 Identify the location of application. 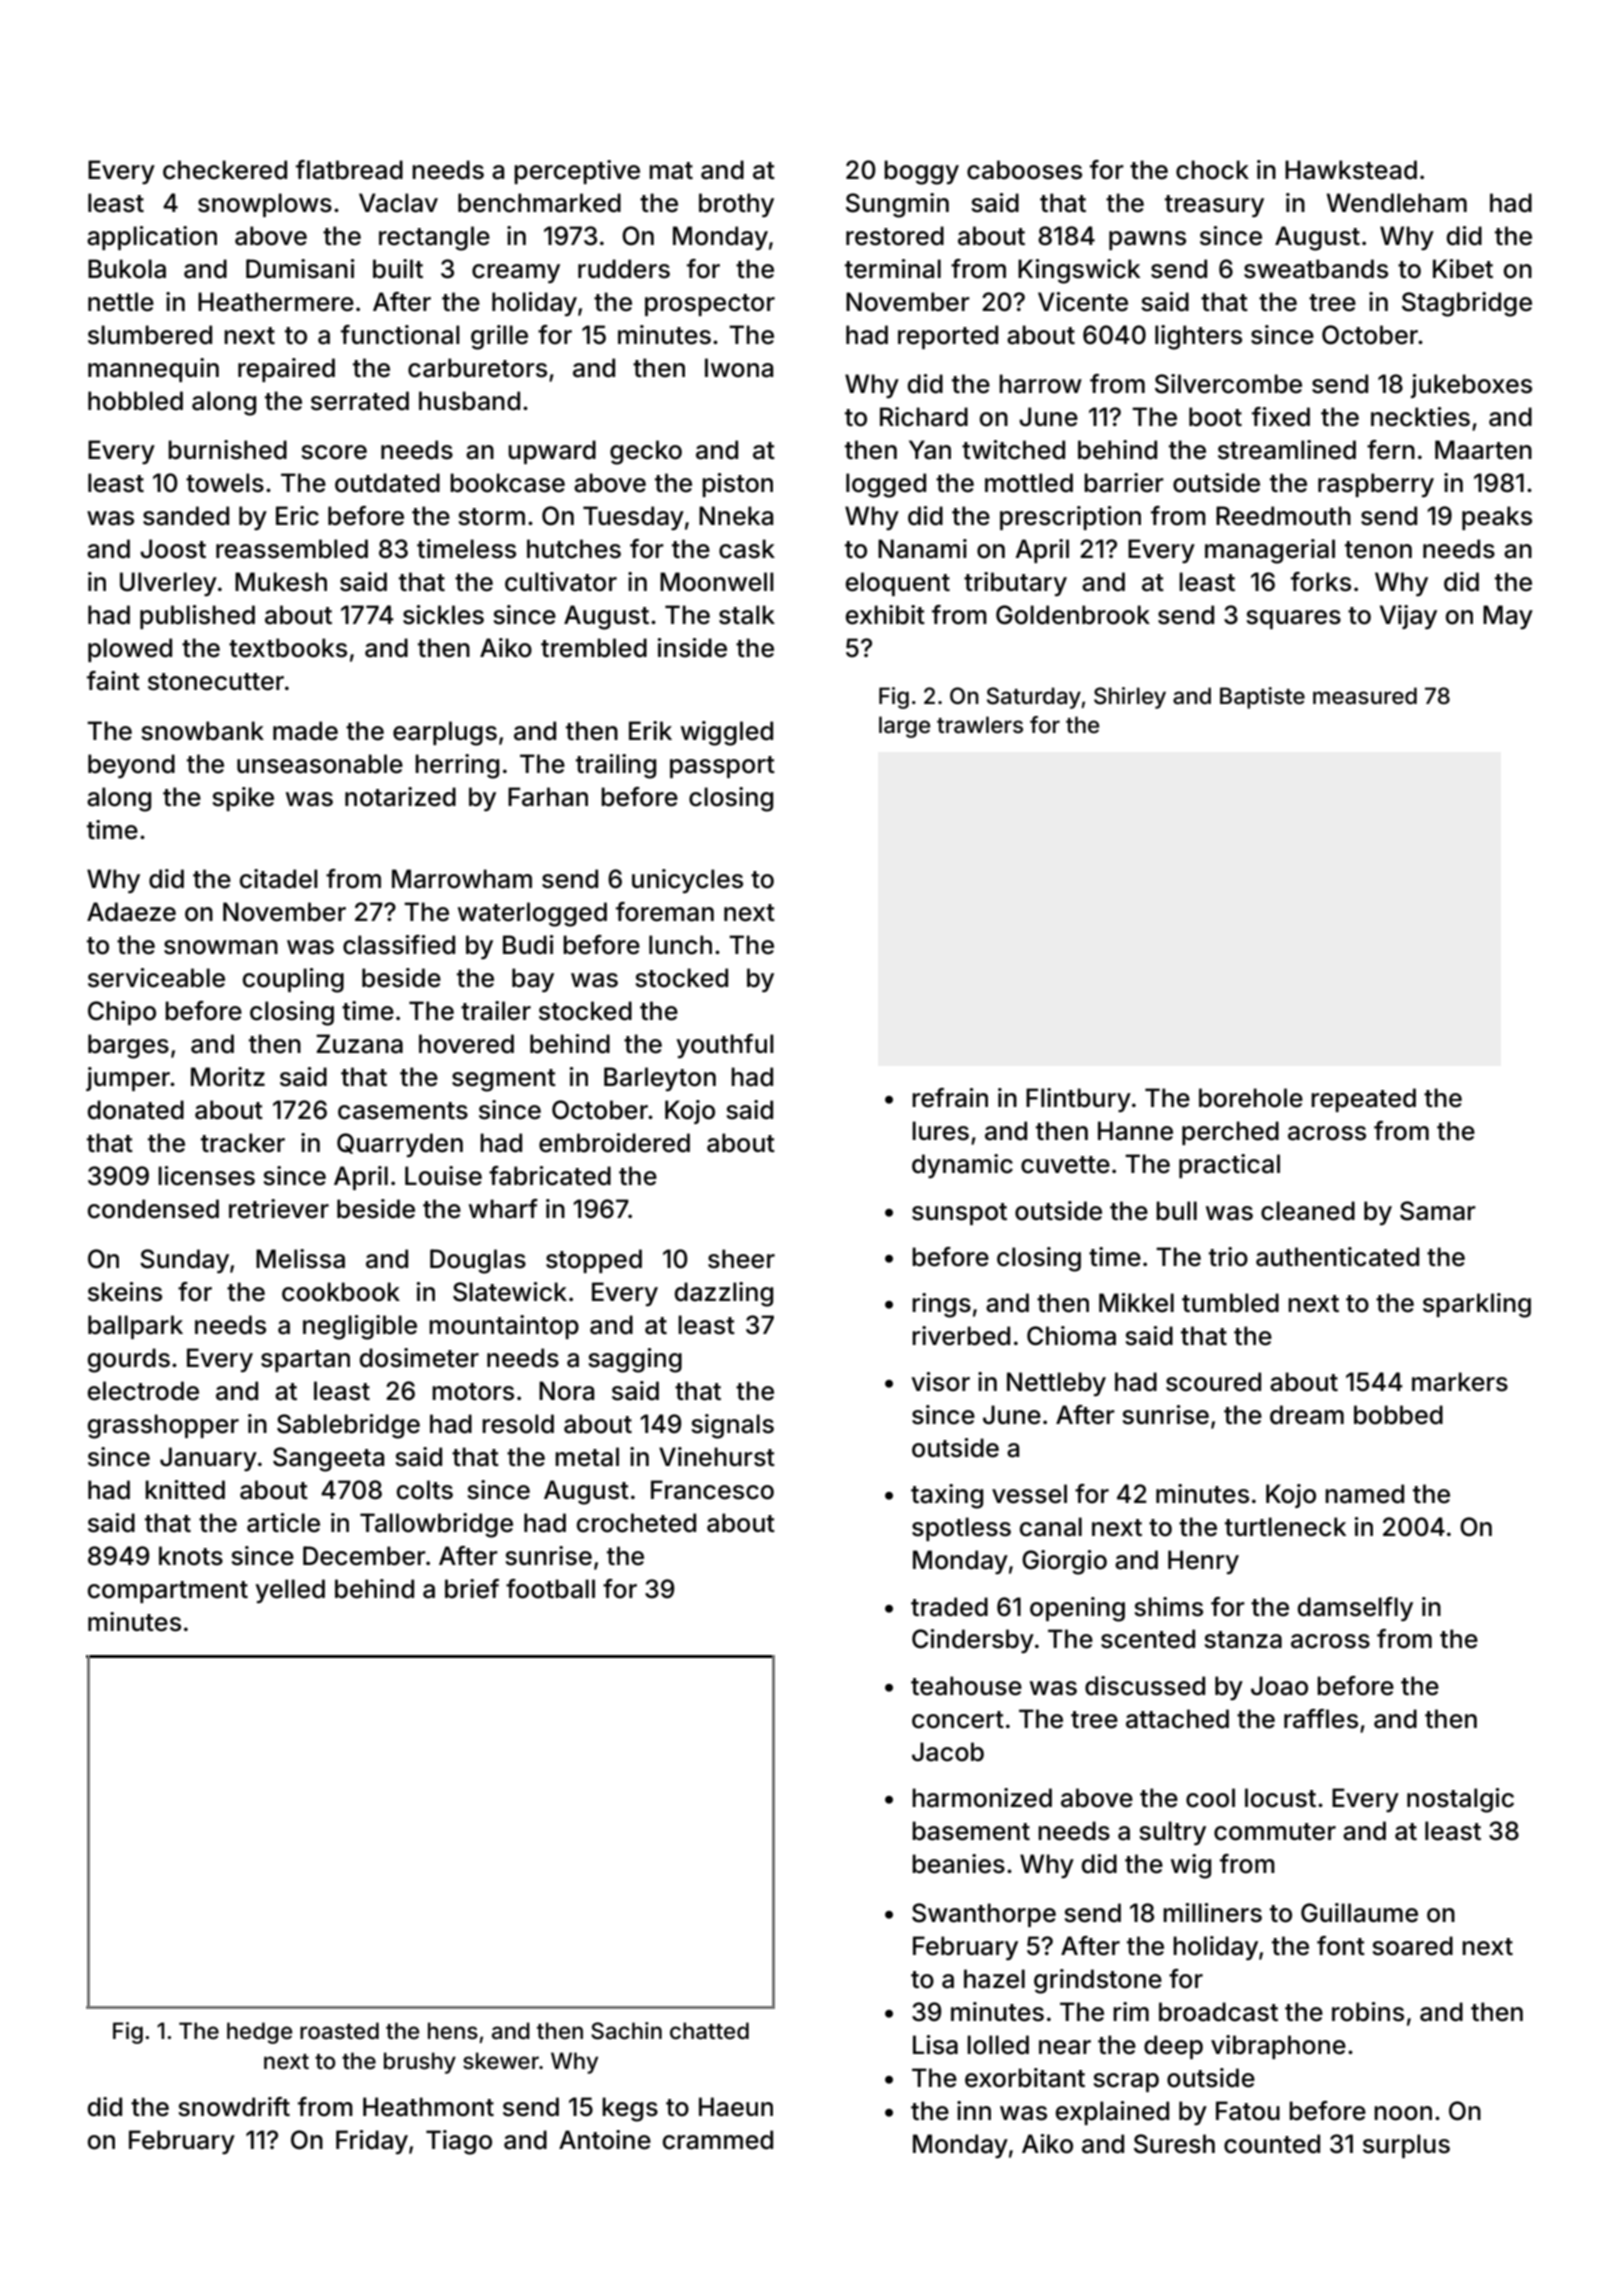
(152, 238).
